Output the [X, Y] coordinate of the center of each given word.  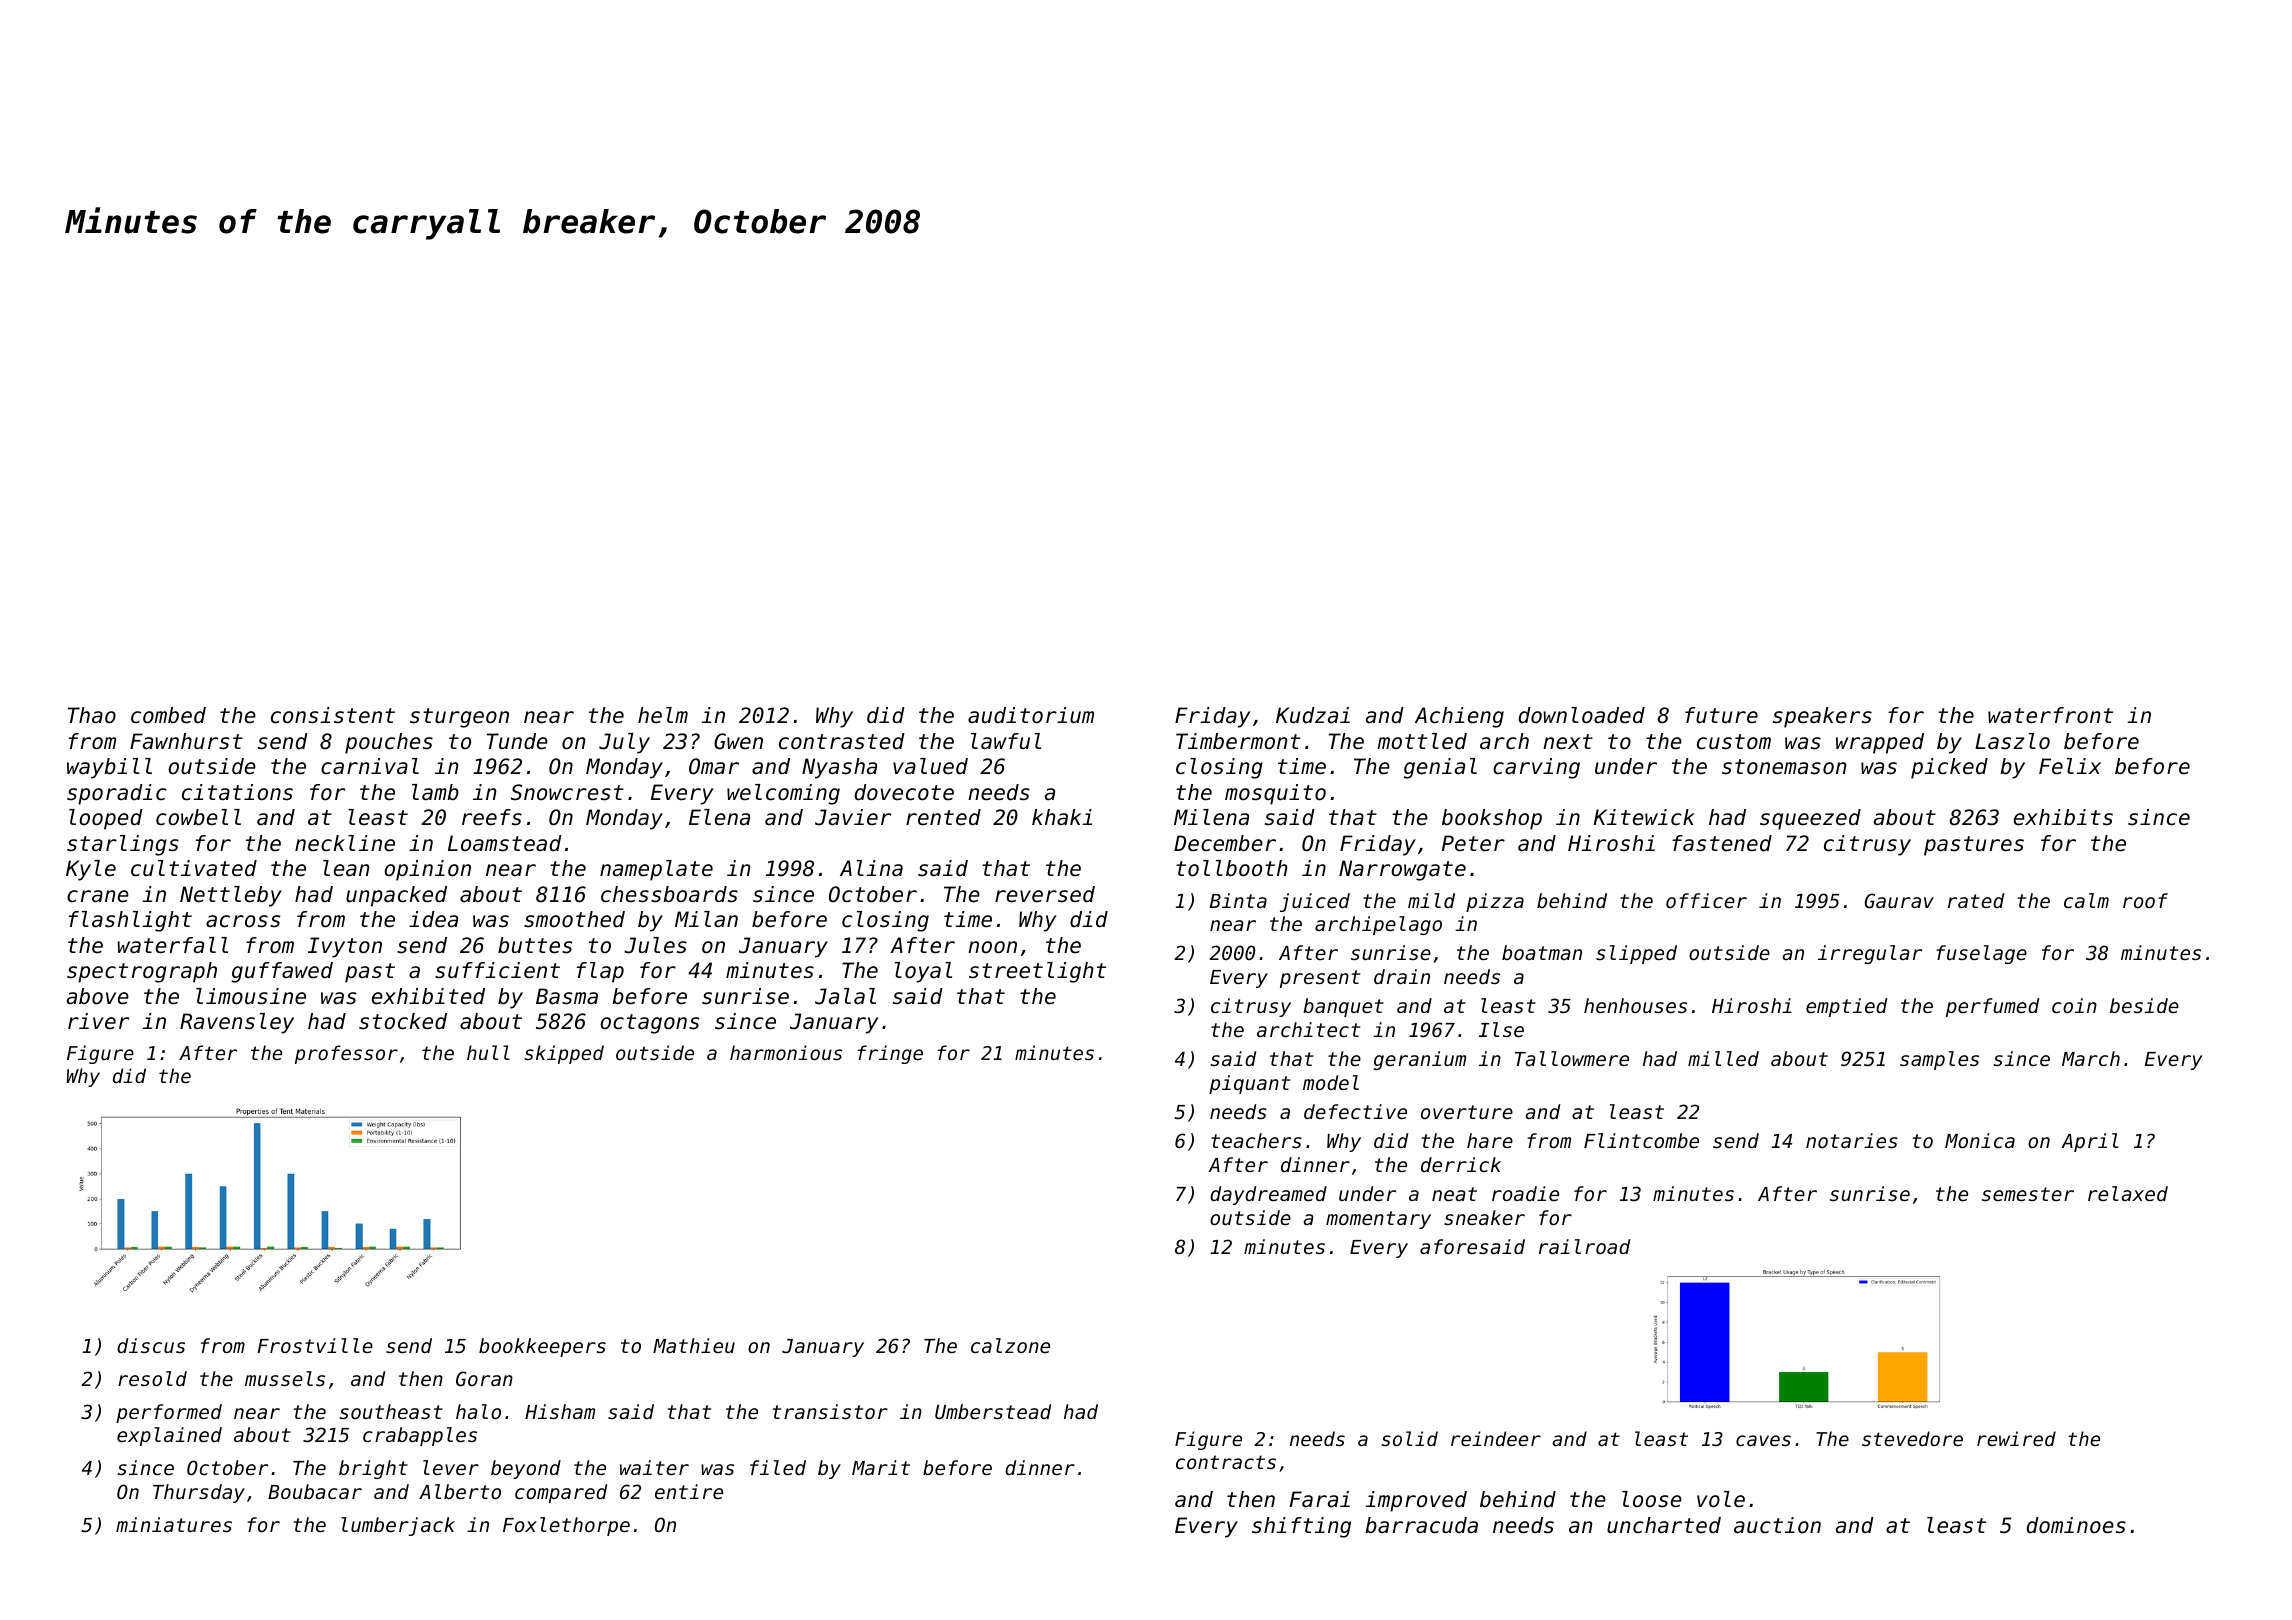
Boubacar [315, 1491]
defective [1355, 1111]
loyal [923, 972]
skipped [564, 1054]
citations [237, 792]
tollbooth [1231, 868]
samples [1939, 1060]
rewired [2016, 1438]
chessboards [669, 894]
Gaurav [1899, 900]
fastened [1722, 843]
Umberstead [993, 1411]
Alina [871, 868]
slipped [1636, 954]
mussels [285, 1378]
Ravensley [237, 1023]
